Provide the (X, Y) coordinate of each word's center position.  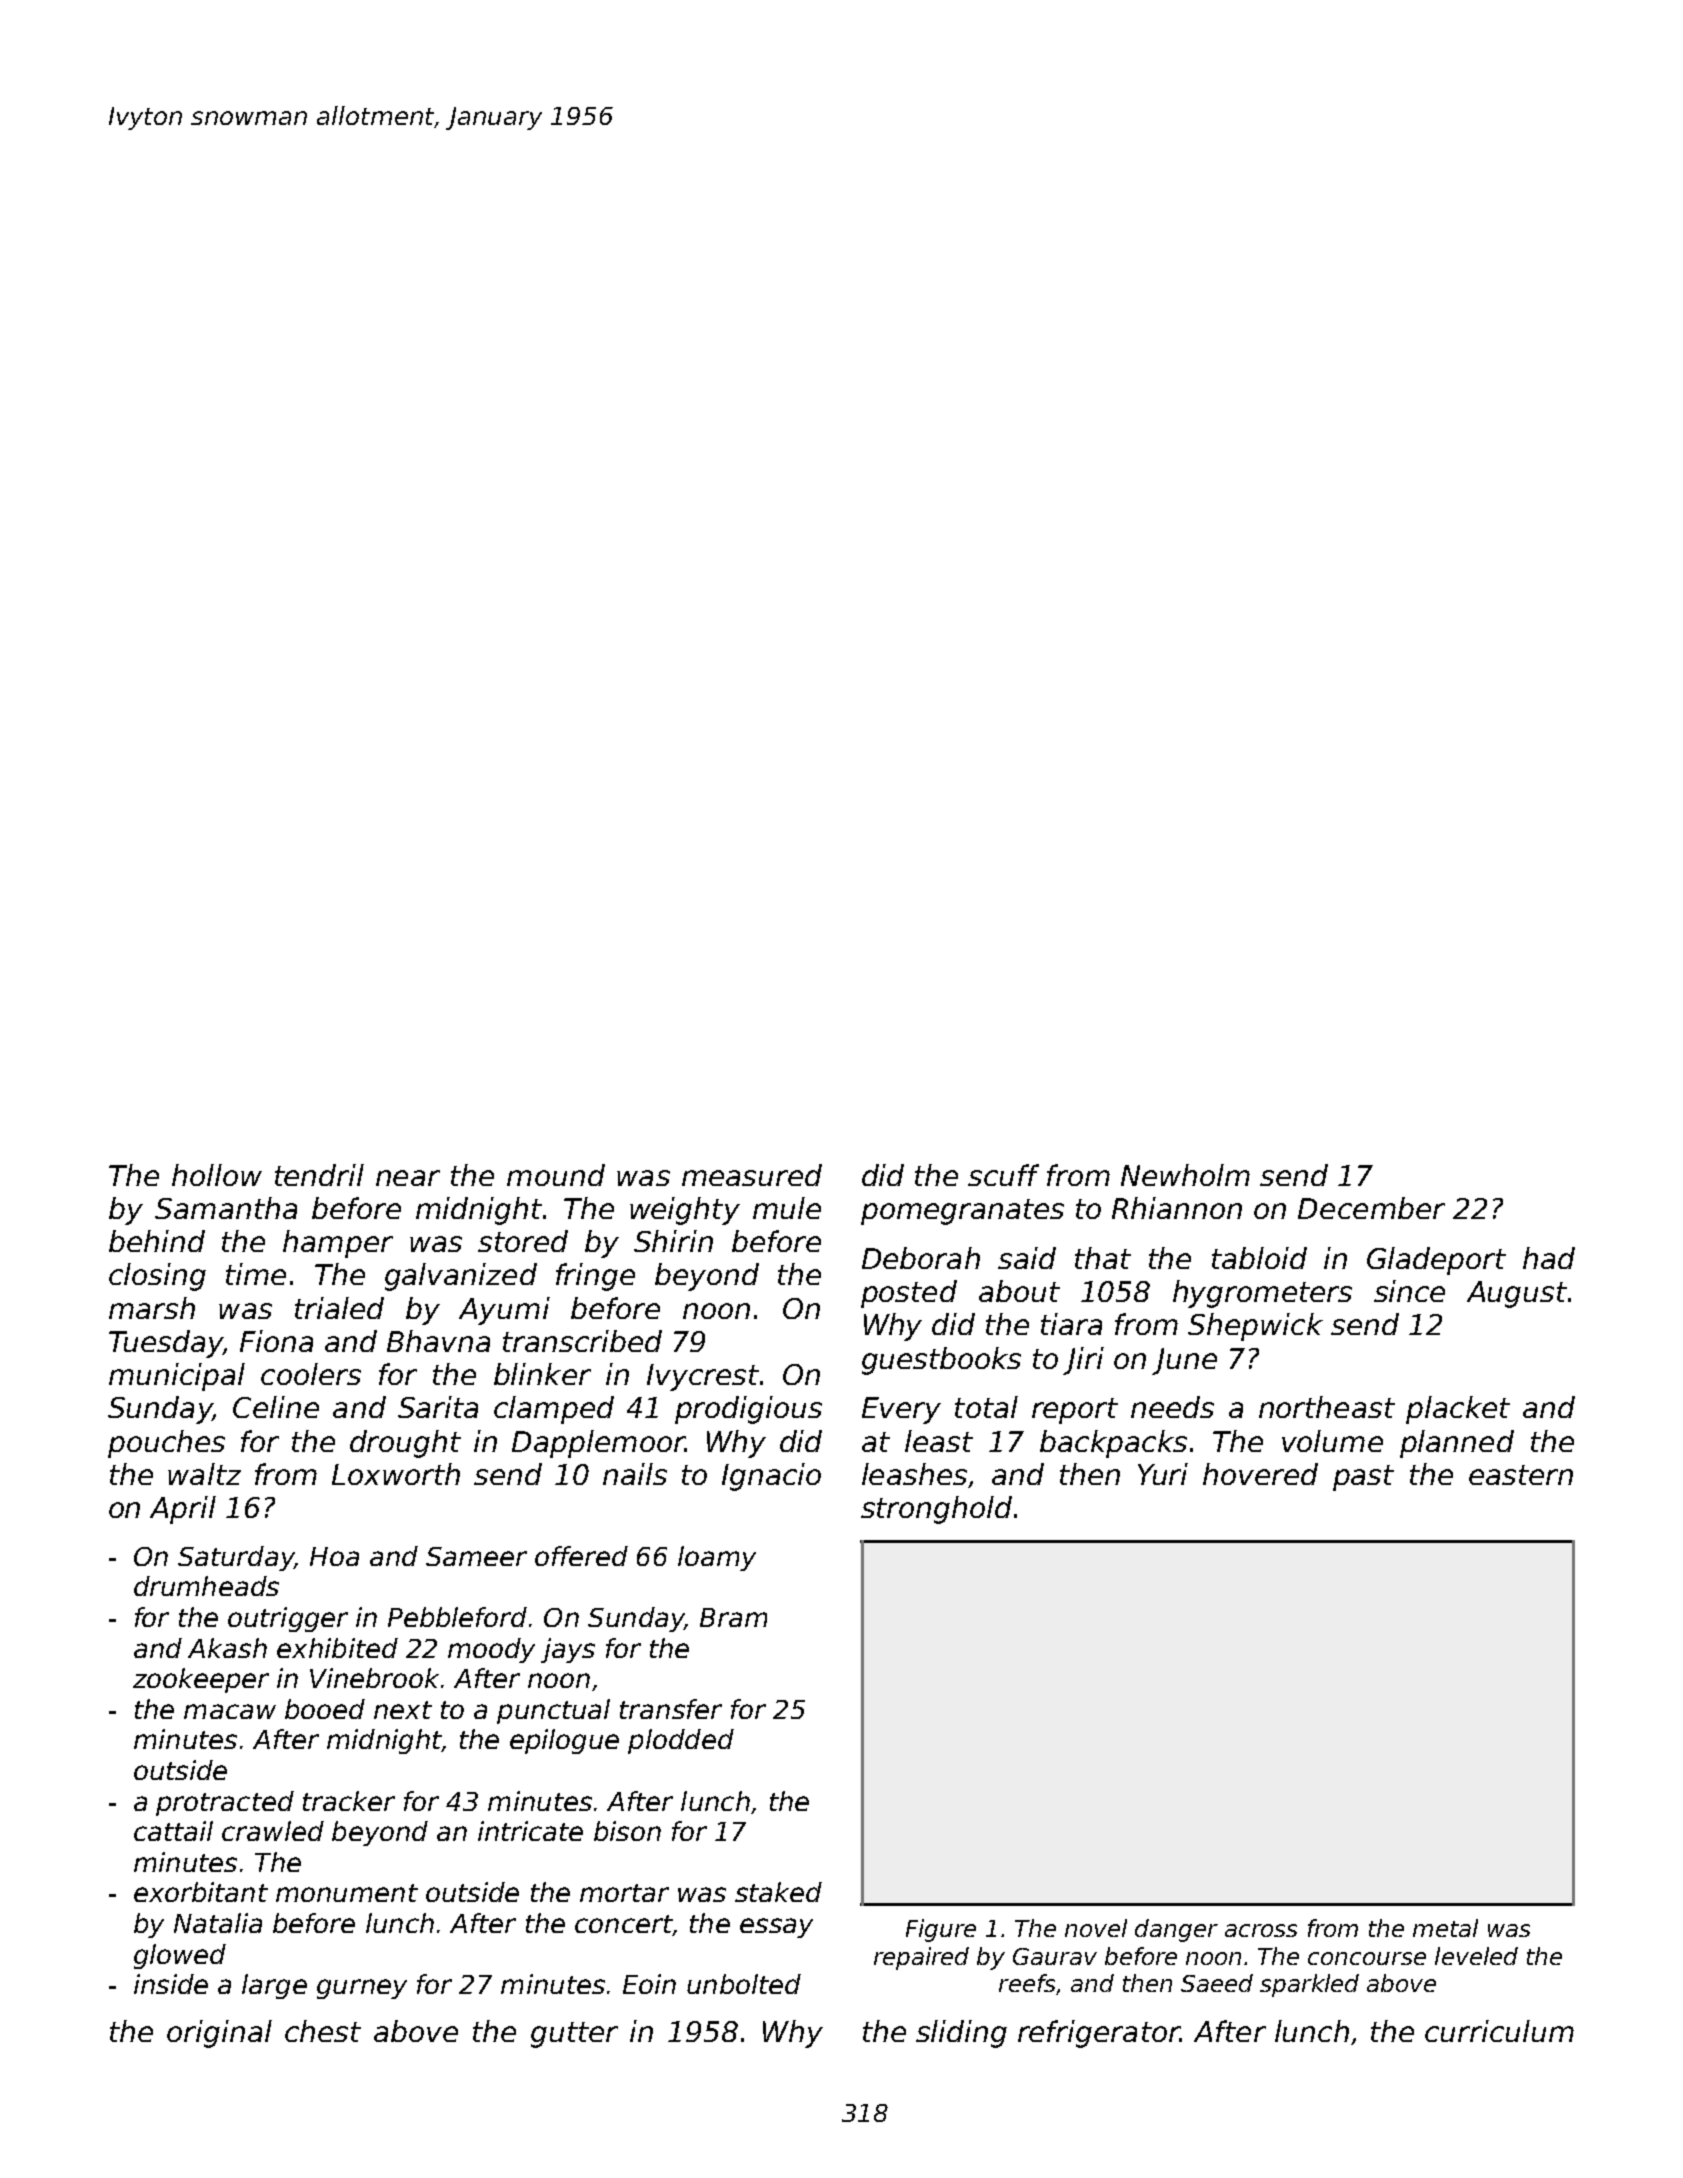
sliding (961, 2034)
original (219, 2034)
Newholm (1185, 1175)
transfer (671, 1709)
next (403, 1710)
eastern (1521, 1475)
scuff (1003, 1175)
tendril (319, 1175)
